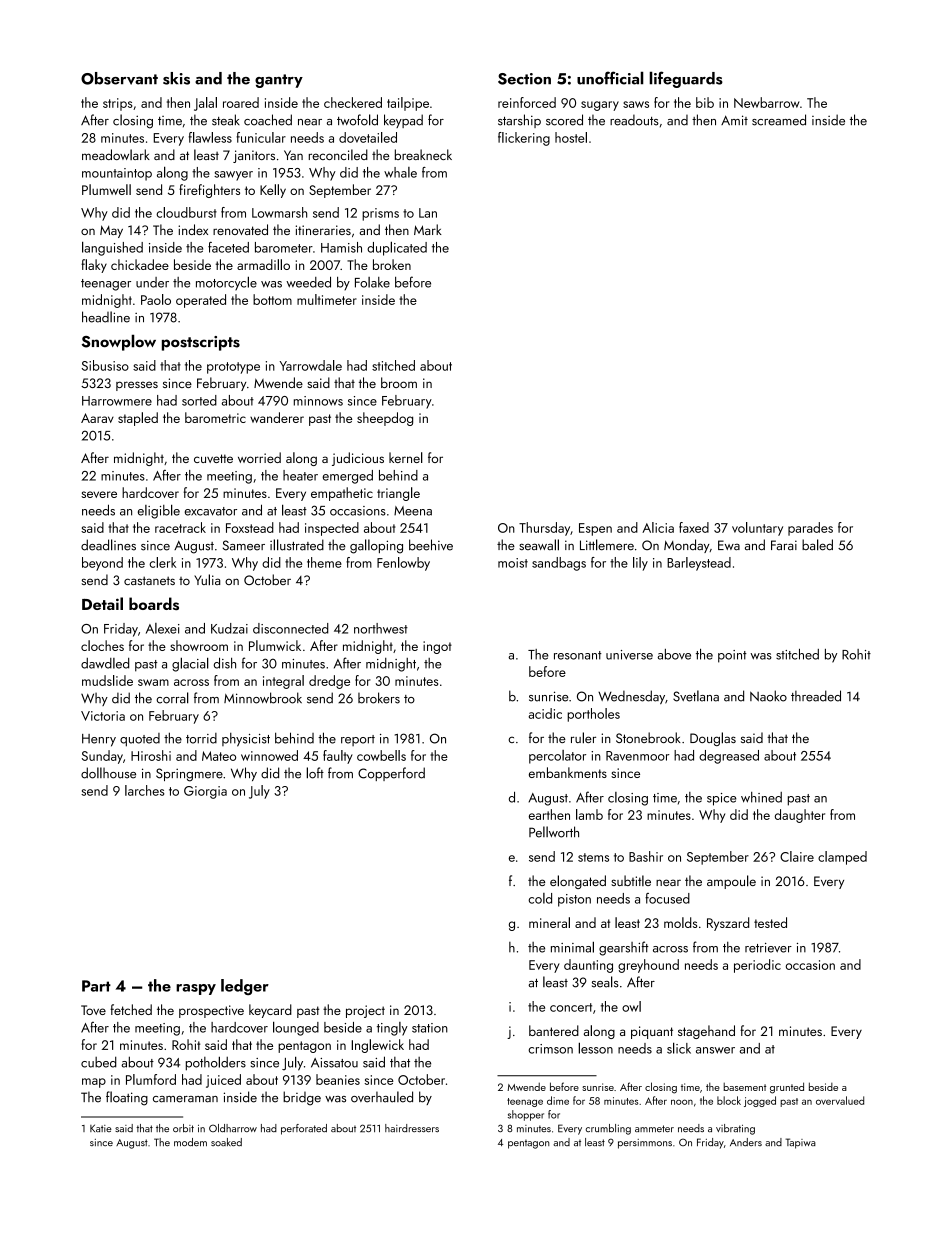  I want to click on lifeguards, so click(686, 79).
